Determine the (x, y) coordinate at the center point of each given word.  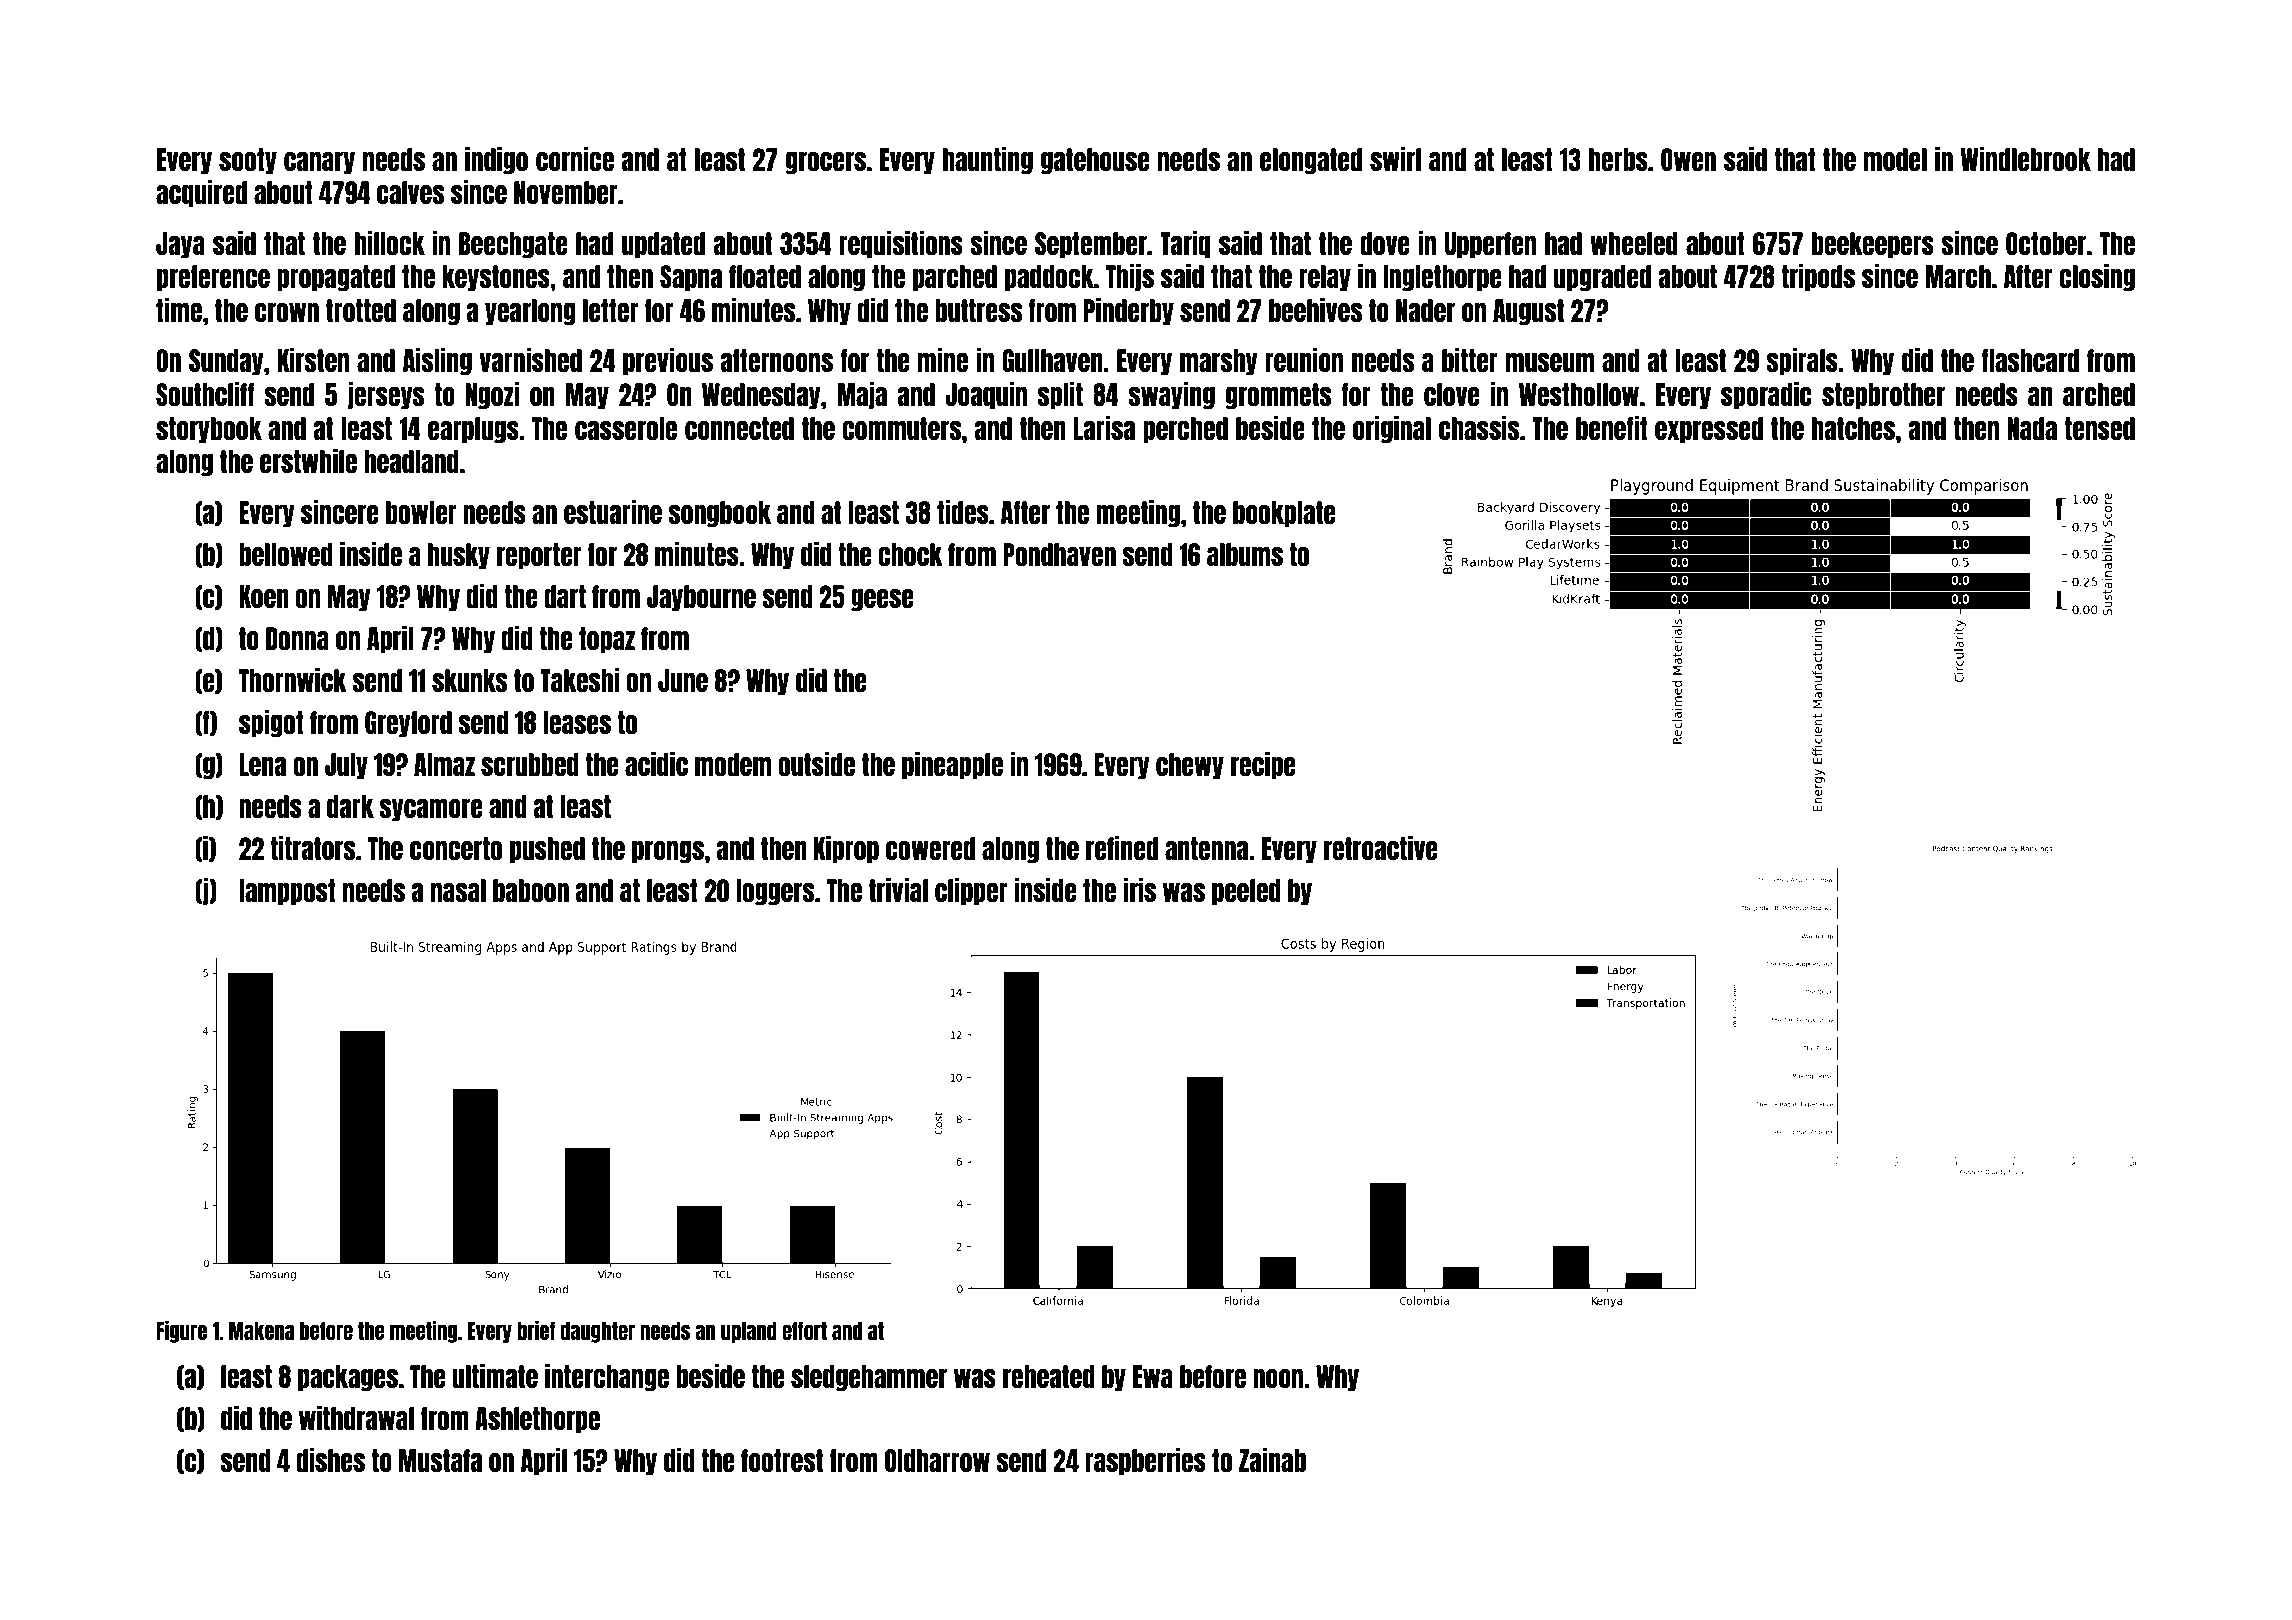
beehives (1315, 309)
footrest (782, 1460)
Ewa (1153, 1376)
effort (804, 1330)
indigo (496, 160)
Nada (2032, 428)
